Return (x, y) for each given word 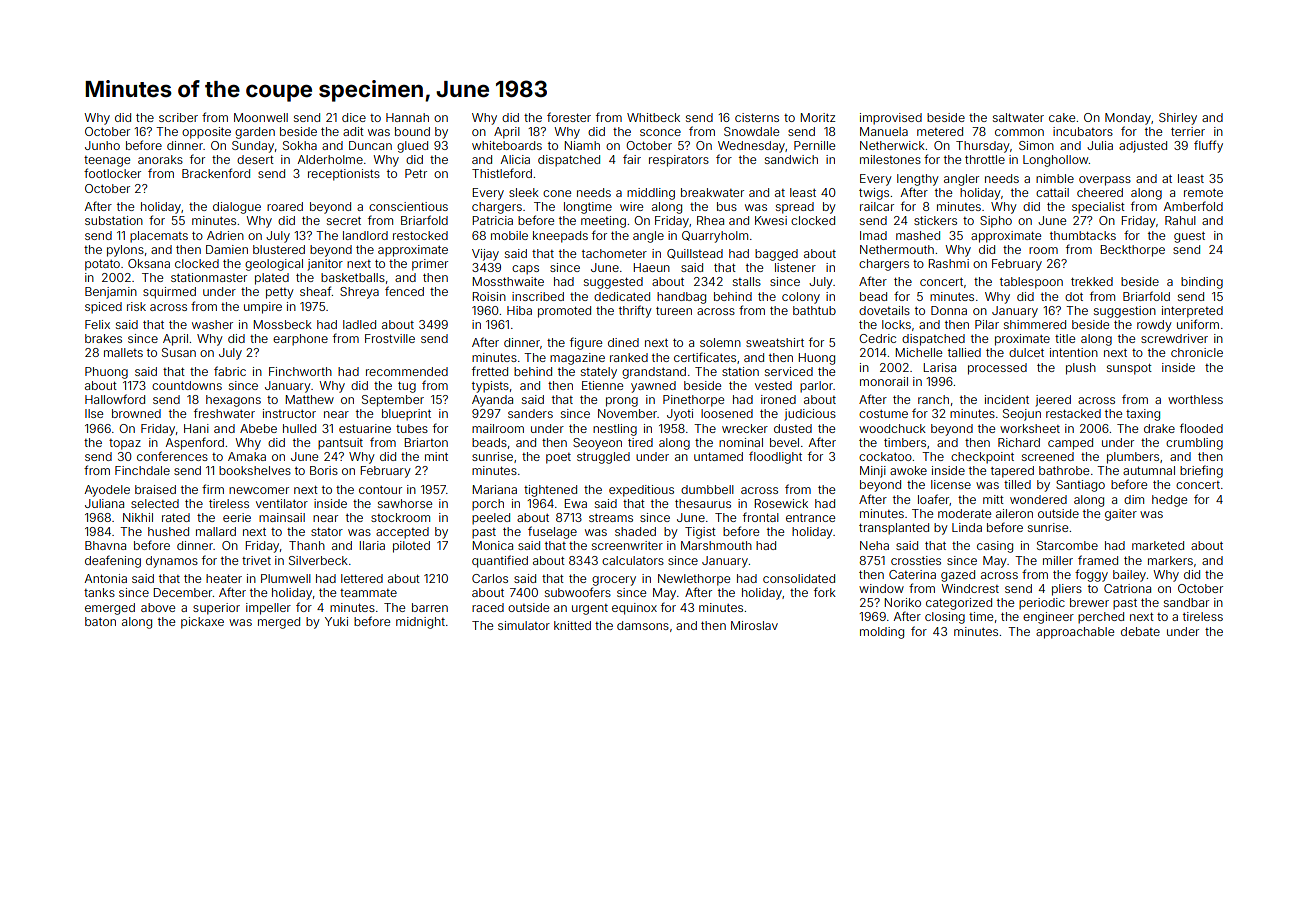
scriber (178, 117)
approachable (1075, 633)
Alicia (515, 159)
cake (1062, 117)
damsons (643, 625)
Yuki (336, 621)
